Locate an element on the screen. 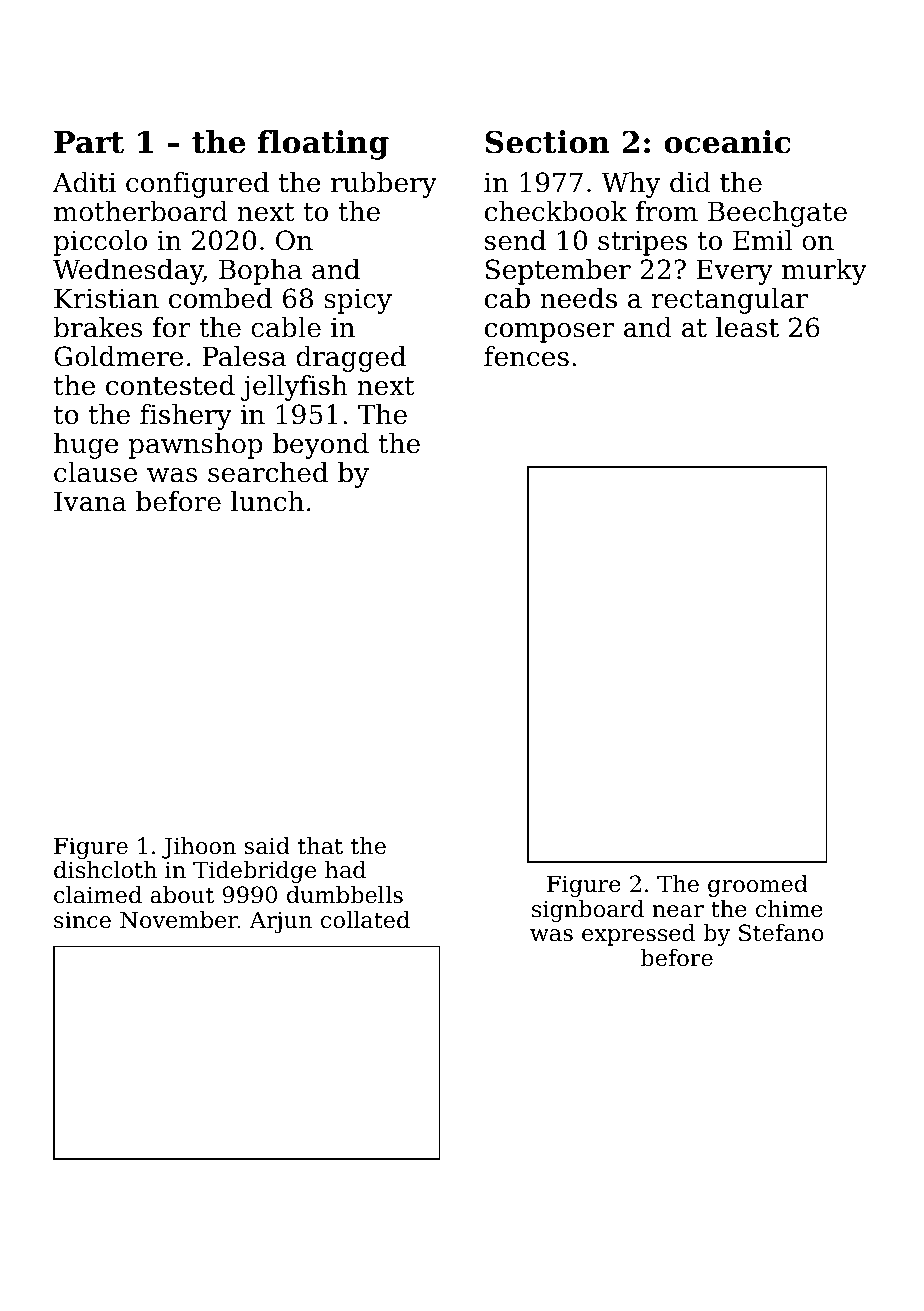  clause is located at coordinates (95, 472).
